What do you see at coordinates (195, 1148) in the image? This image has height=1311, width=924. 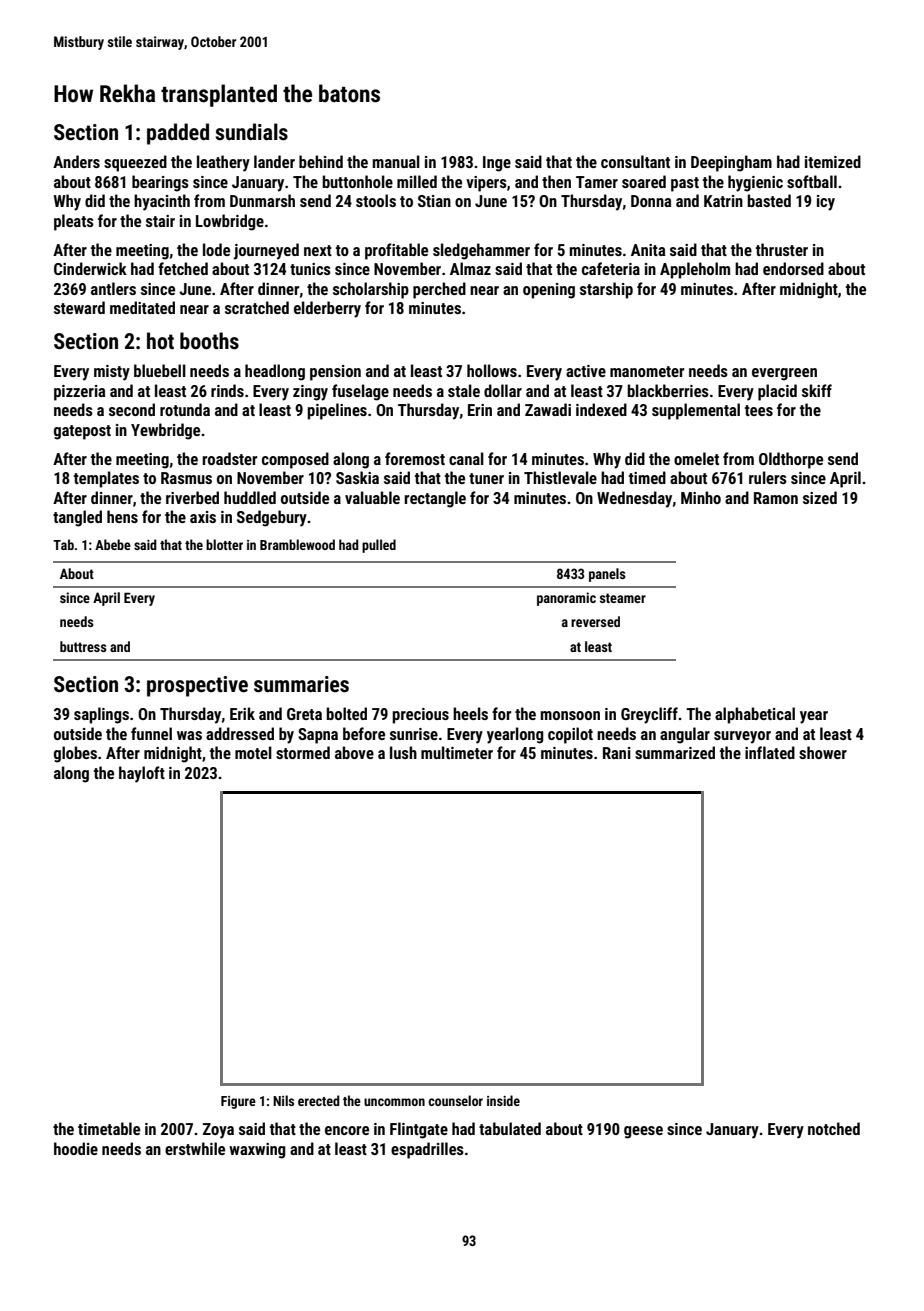 I see `erstwhile` at bounding box center [195, 1148].
